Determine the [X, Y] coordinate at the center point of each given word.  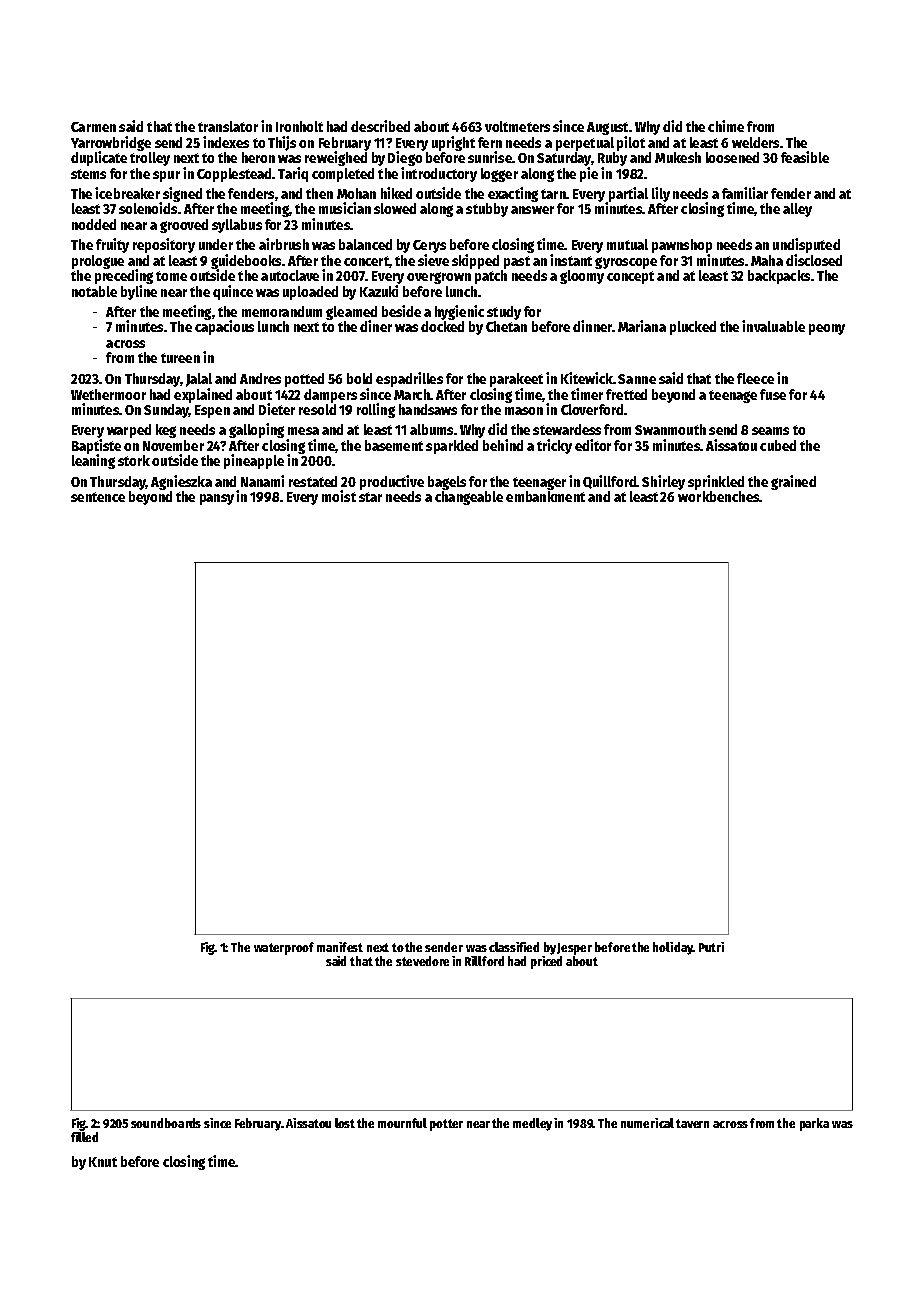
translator [228, 126]
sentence [98, 497]
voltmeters [517, 126]
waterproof [284, 948]
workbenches [718, 496]
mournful [402, 1123]
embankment [545, 496]
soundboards [166, 1123]
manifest [340, 947]
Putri [711, 947]
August [607, 128]
